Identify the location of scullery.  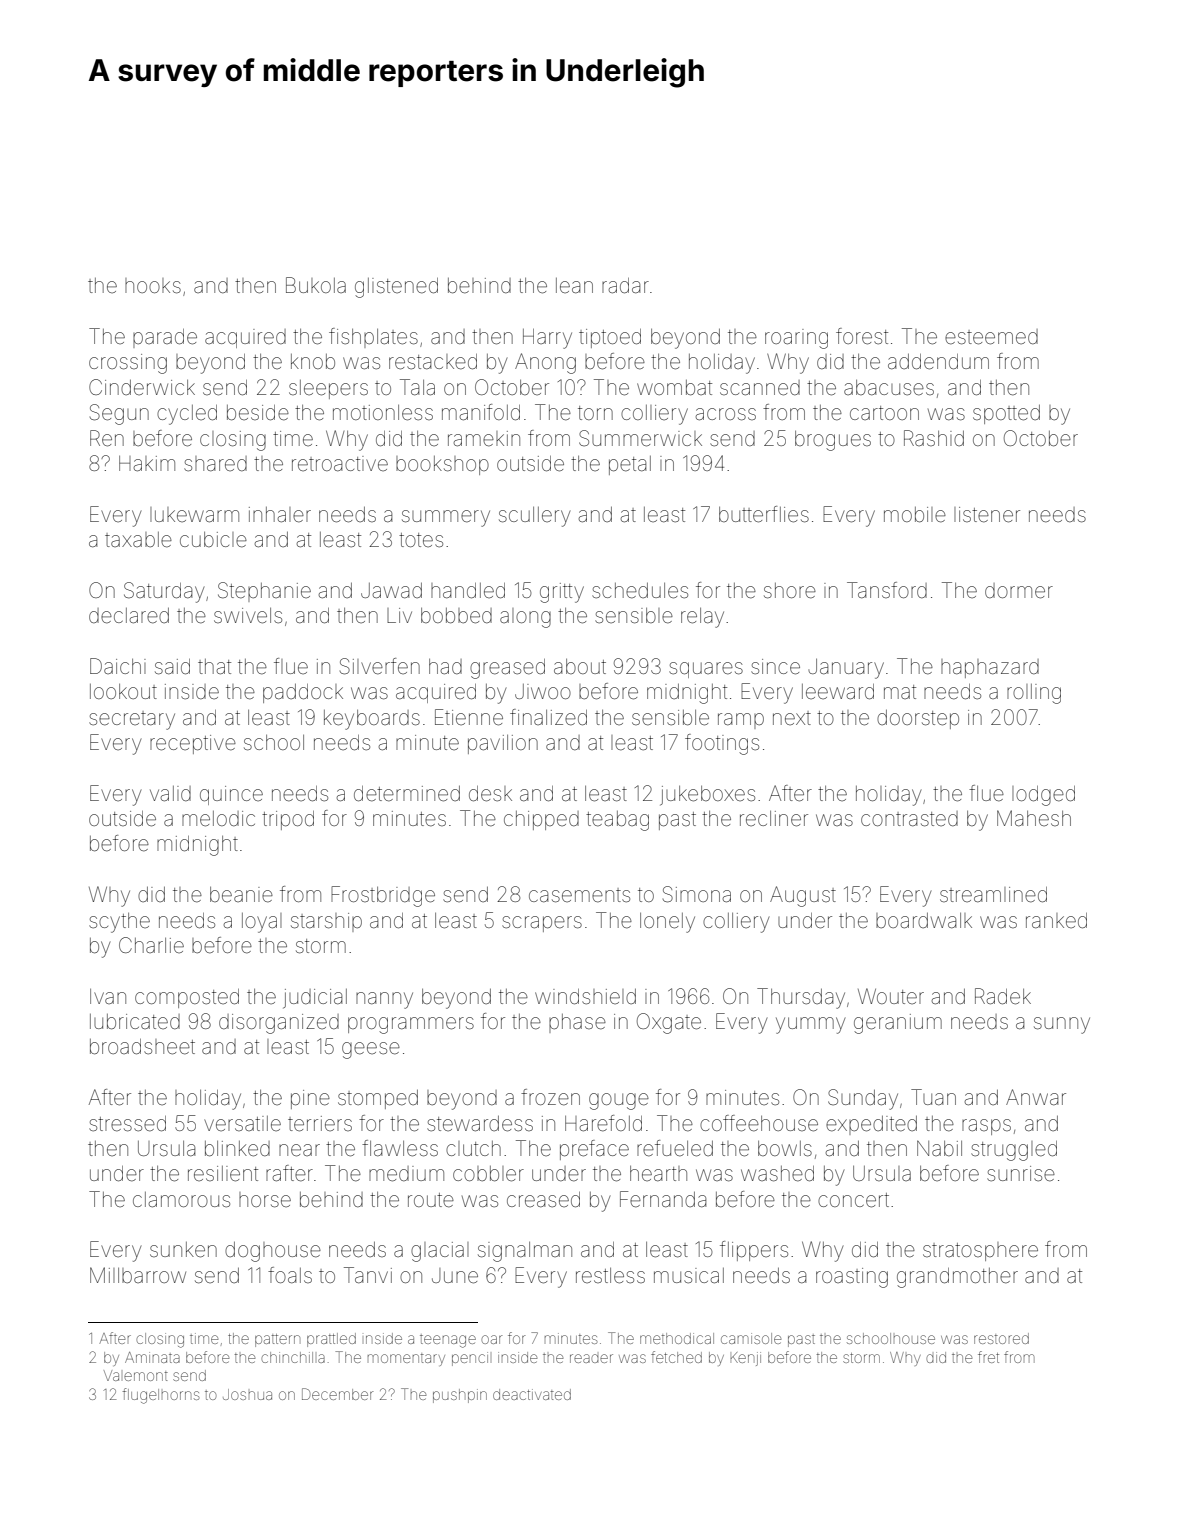
(534, 517).
